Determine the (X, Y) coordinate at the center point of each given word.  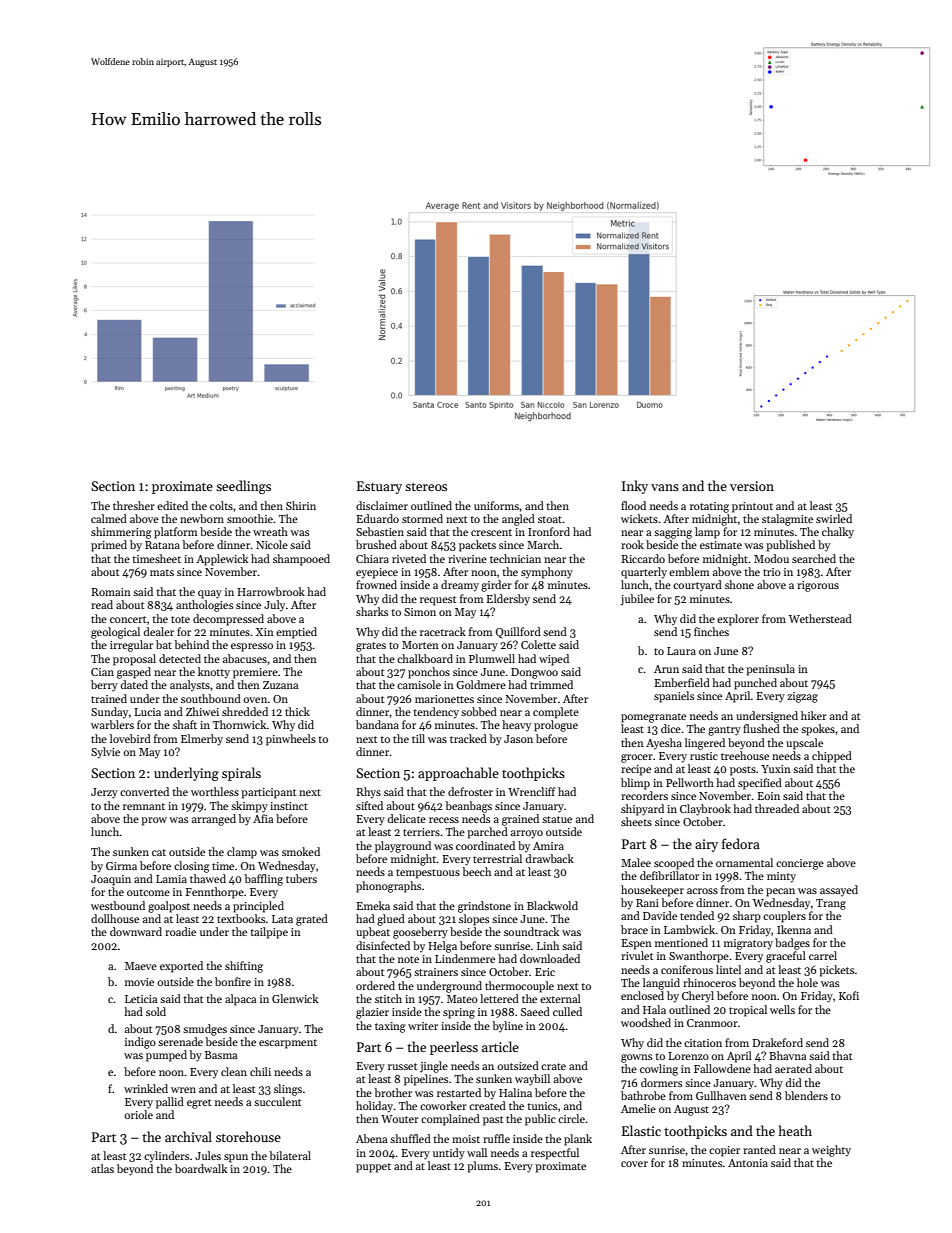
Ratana (162, 545)
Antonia (748, 1163)
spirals (241, 774)
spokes (818, 730)
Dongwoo (534, 673)
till (418, 738)
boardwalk (201, 1168)
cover (634, 1164)
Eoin (769, 796)
